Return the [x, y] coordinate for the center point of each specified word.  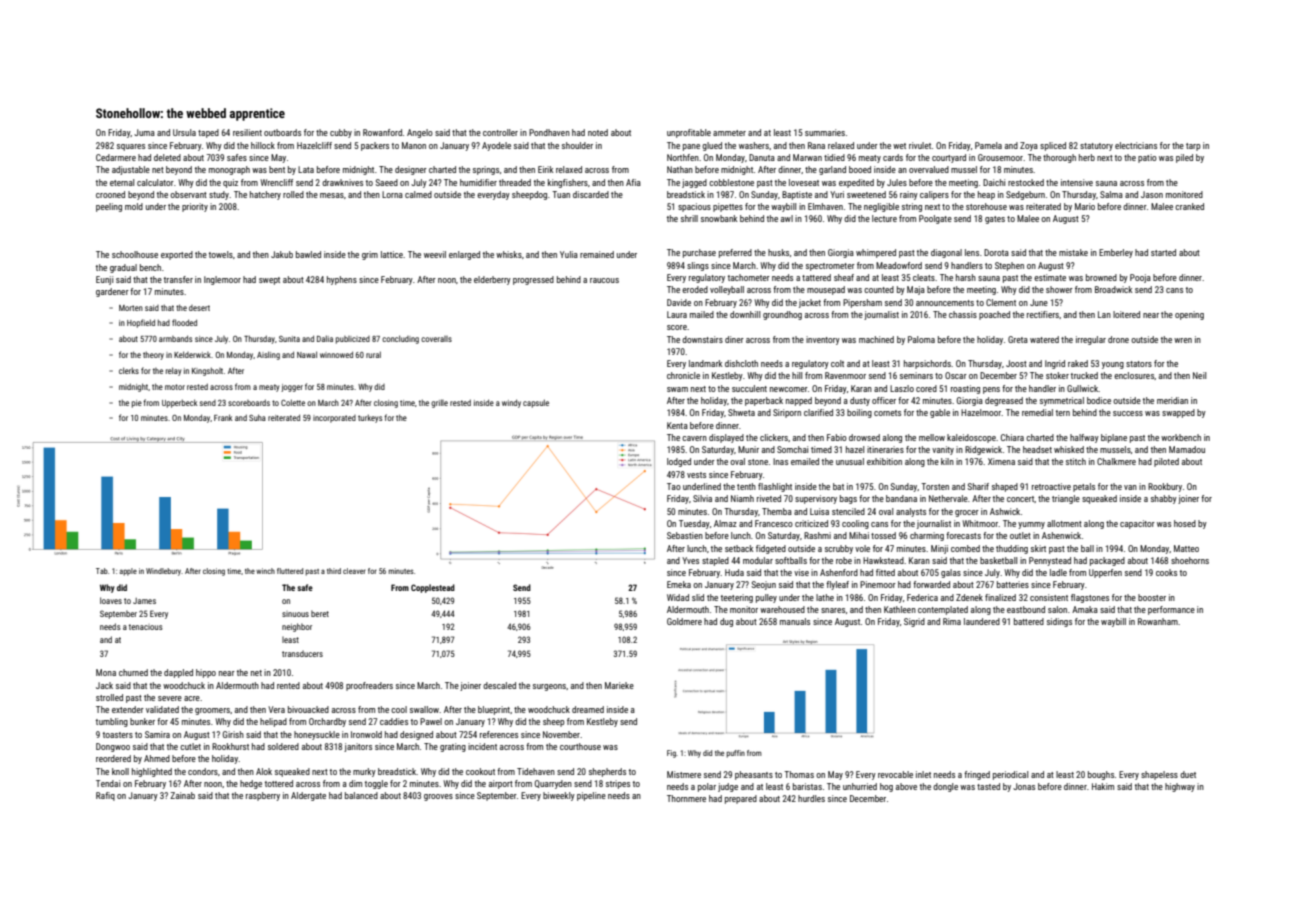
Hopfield [141, 323]
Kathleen [900, 609]
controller [500, 132]
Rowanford [382, 132]
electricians [1136, 145]
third [334, 571]
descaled [499, 685]
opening [1189, 315]
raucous [604, 280]
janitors [358, 747]
